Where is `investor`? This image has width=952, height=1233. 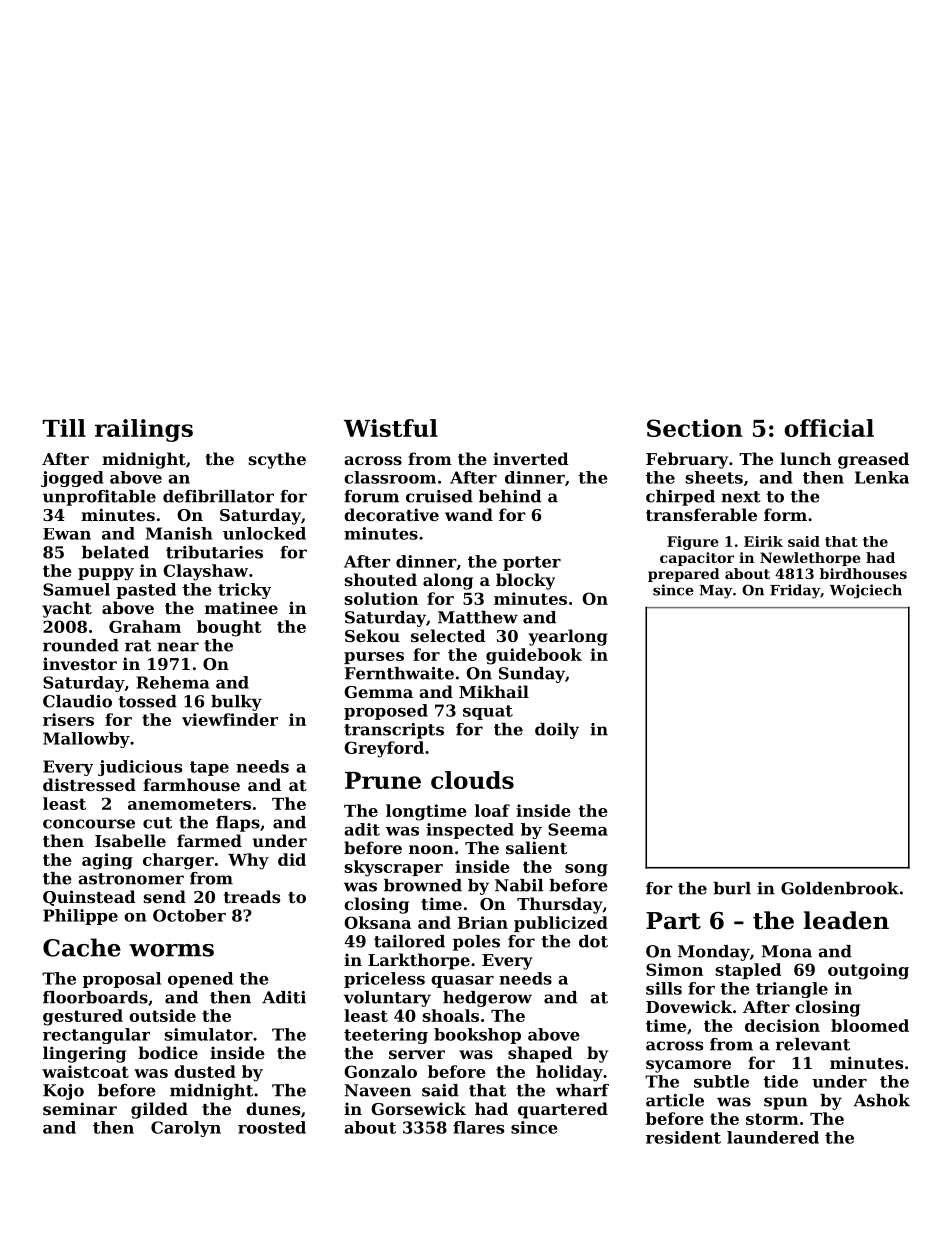
investor is located at coordinates (80, 663).
